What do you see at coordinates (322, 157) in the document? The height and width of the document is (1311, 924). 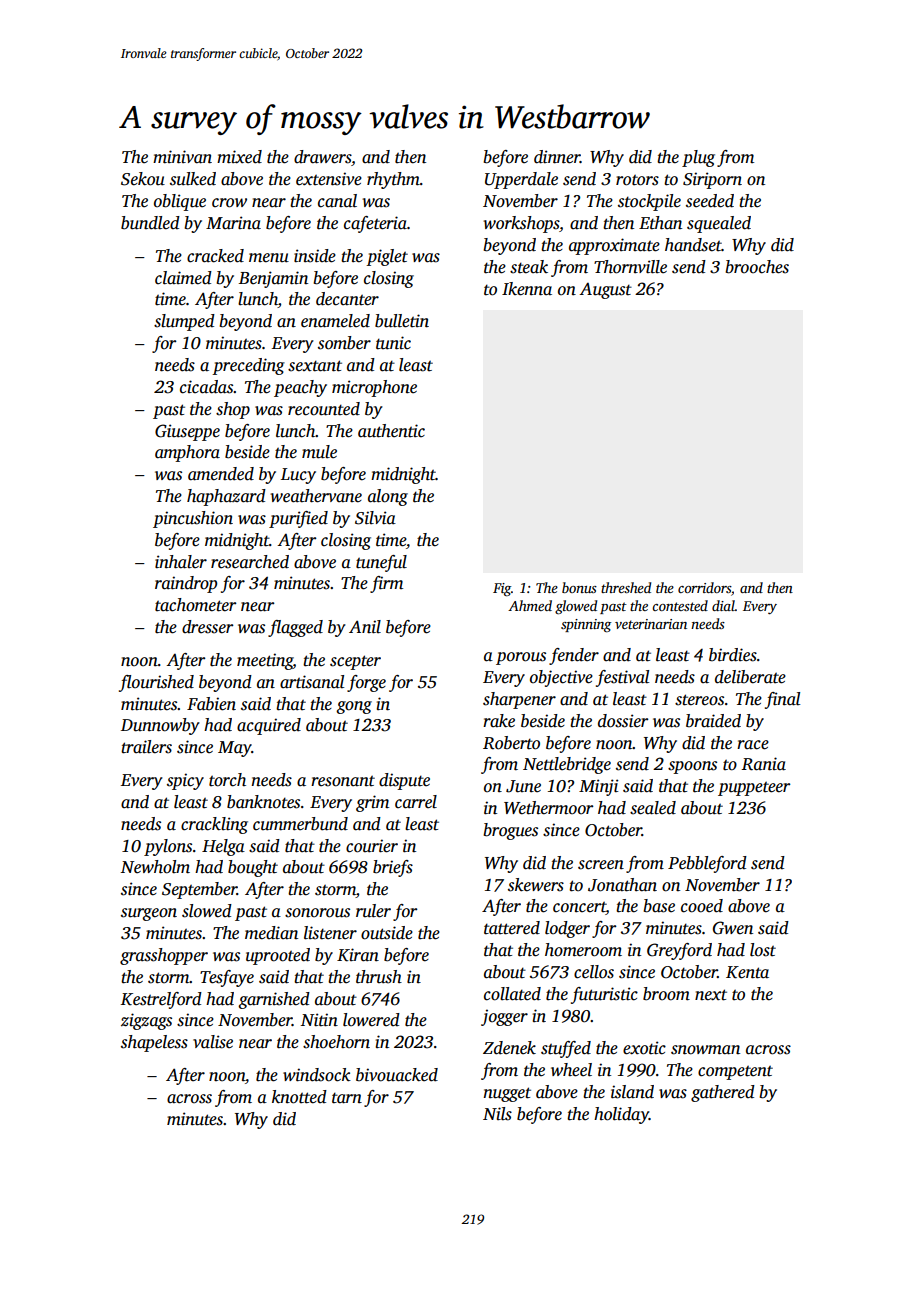 I see `drawers` at bounding box center [322, 157].
